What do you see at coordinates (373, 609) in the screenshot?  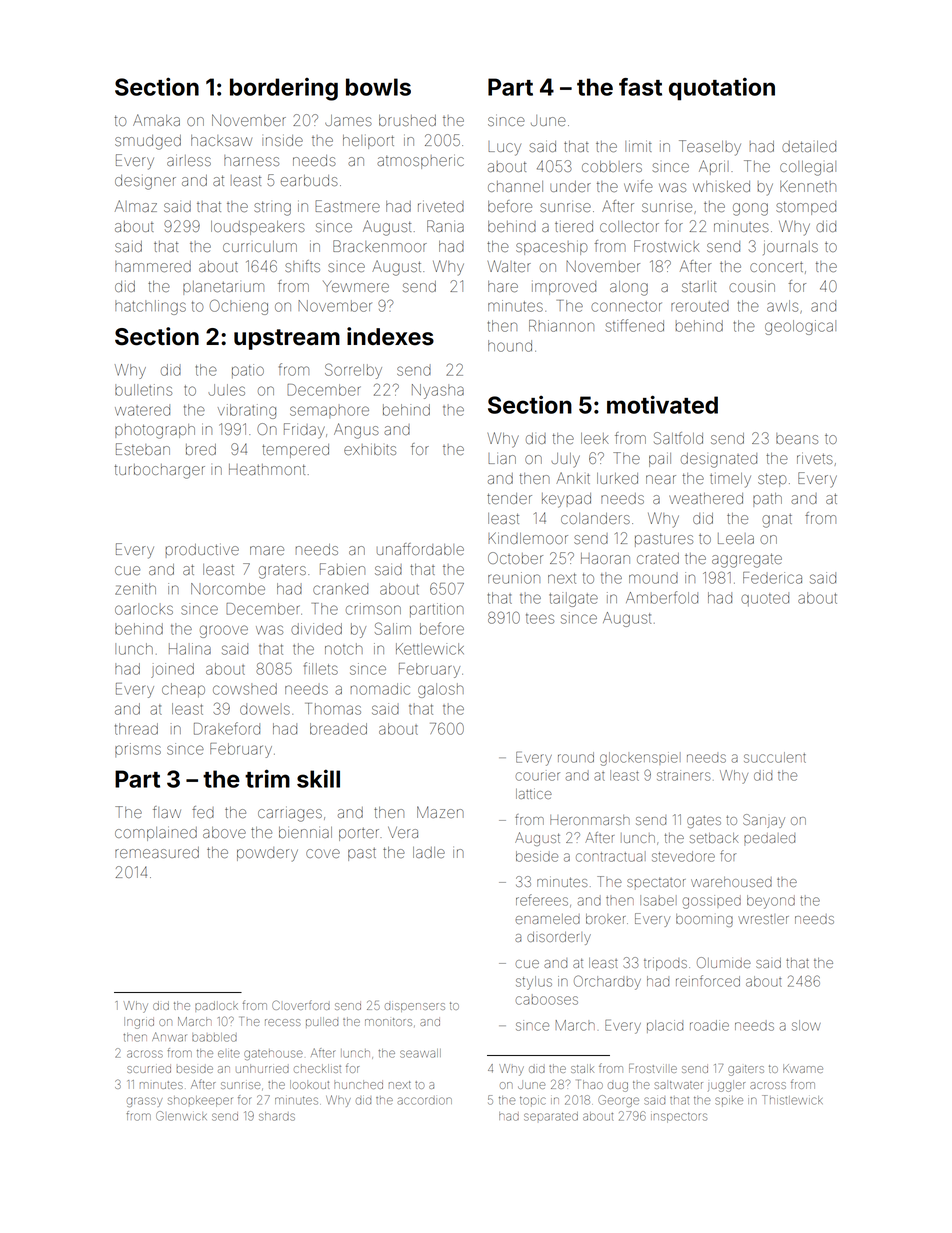 I see `crimson` at bounding box center [373, 609].
